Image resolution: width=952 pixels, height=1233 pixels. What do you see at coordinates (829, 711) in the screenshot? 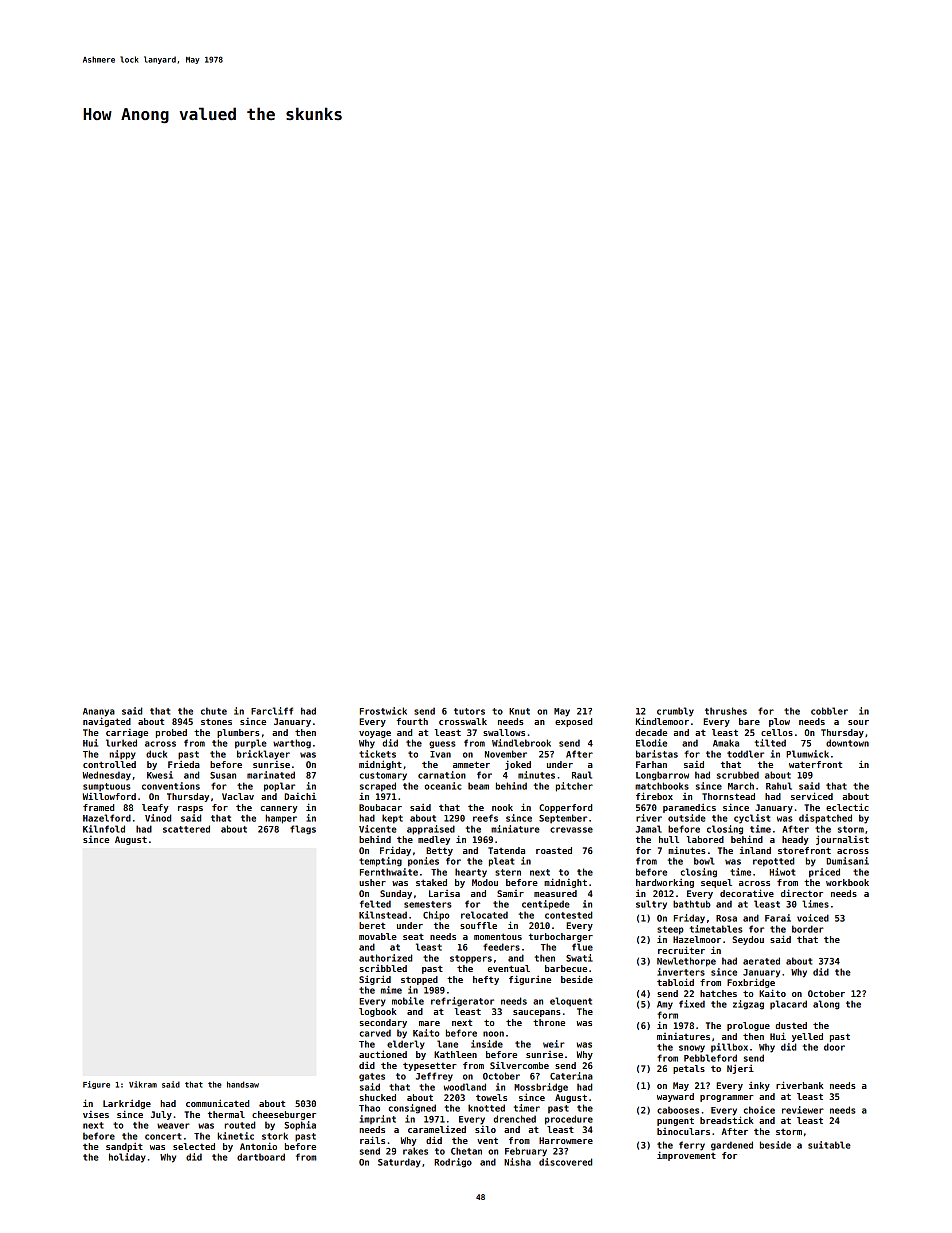
I see `cobbler` at bounding box center [829, 711].
